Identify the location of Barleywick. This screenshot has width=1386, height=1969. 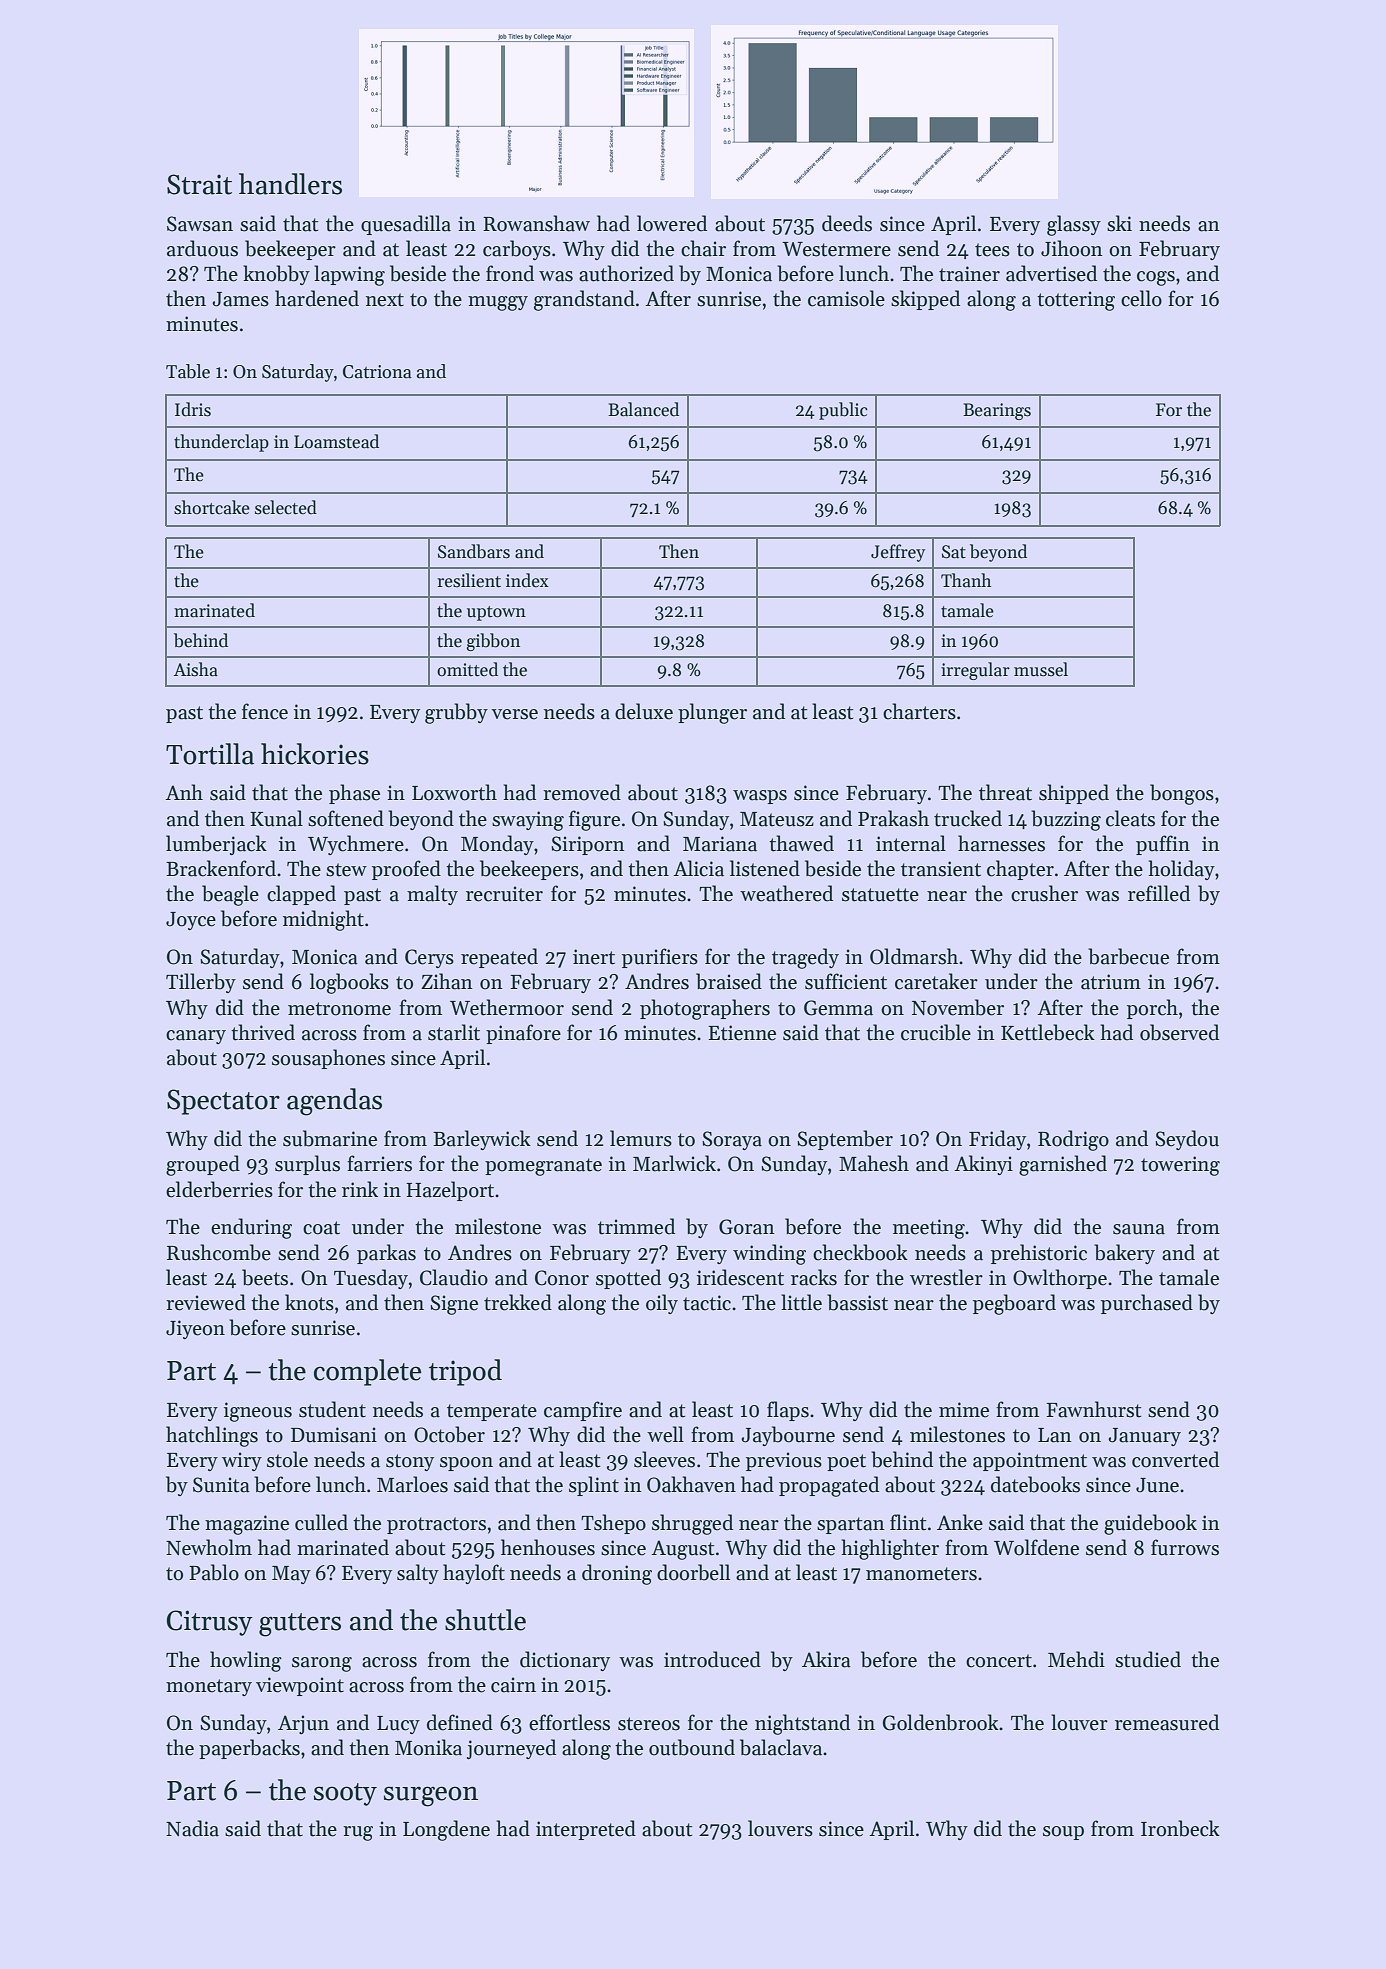
(482, 1140).
